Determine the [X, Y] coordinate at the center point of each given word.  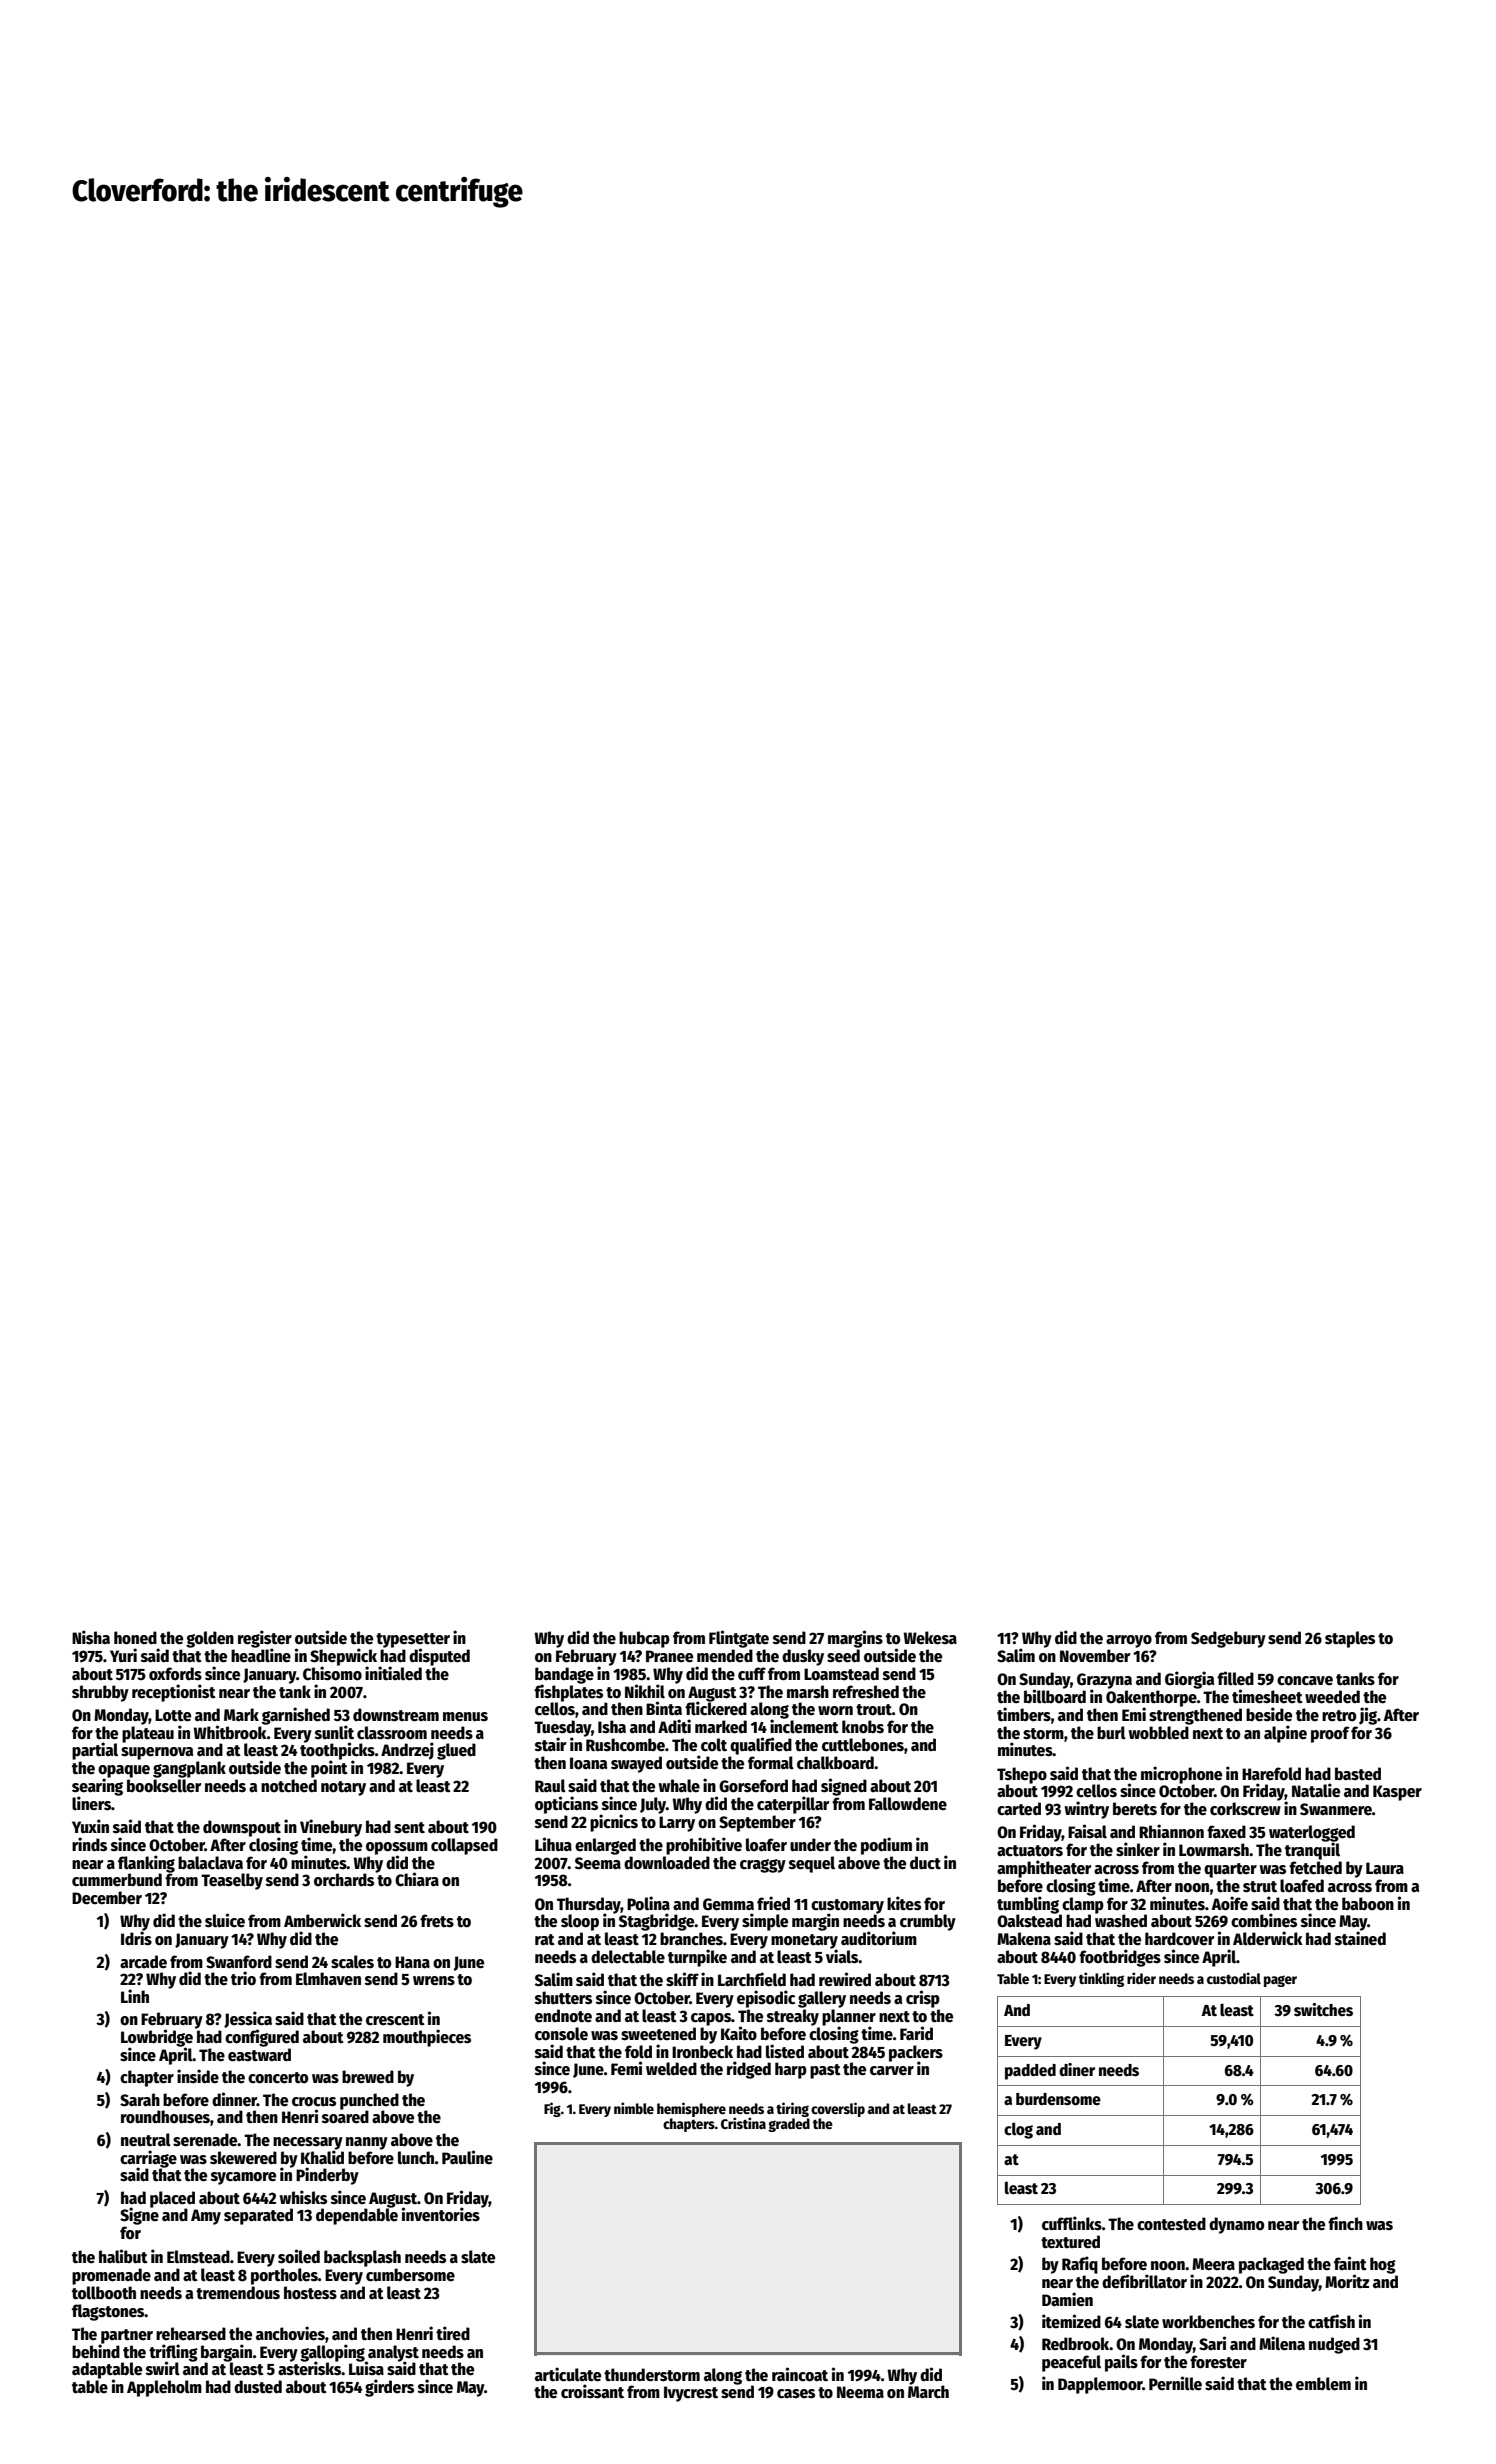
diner [1077, 2069]
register [265, 1639]
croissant [592, 2391]
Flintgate [739, 1639]
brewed [368, 2077]
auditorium [879, 1938]
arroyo [1129, 1641]
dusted [258, 2387]
